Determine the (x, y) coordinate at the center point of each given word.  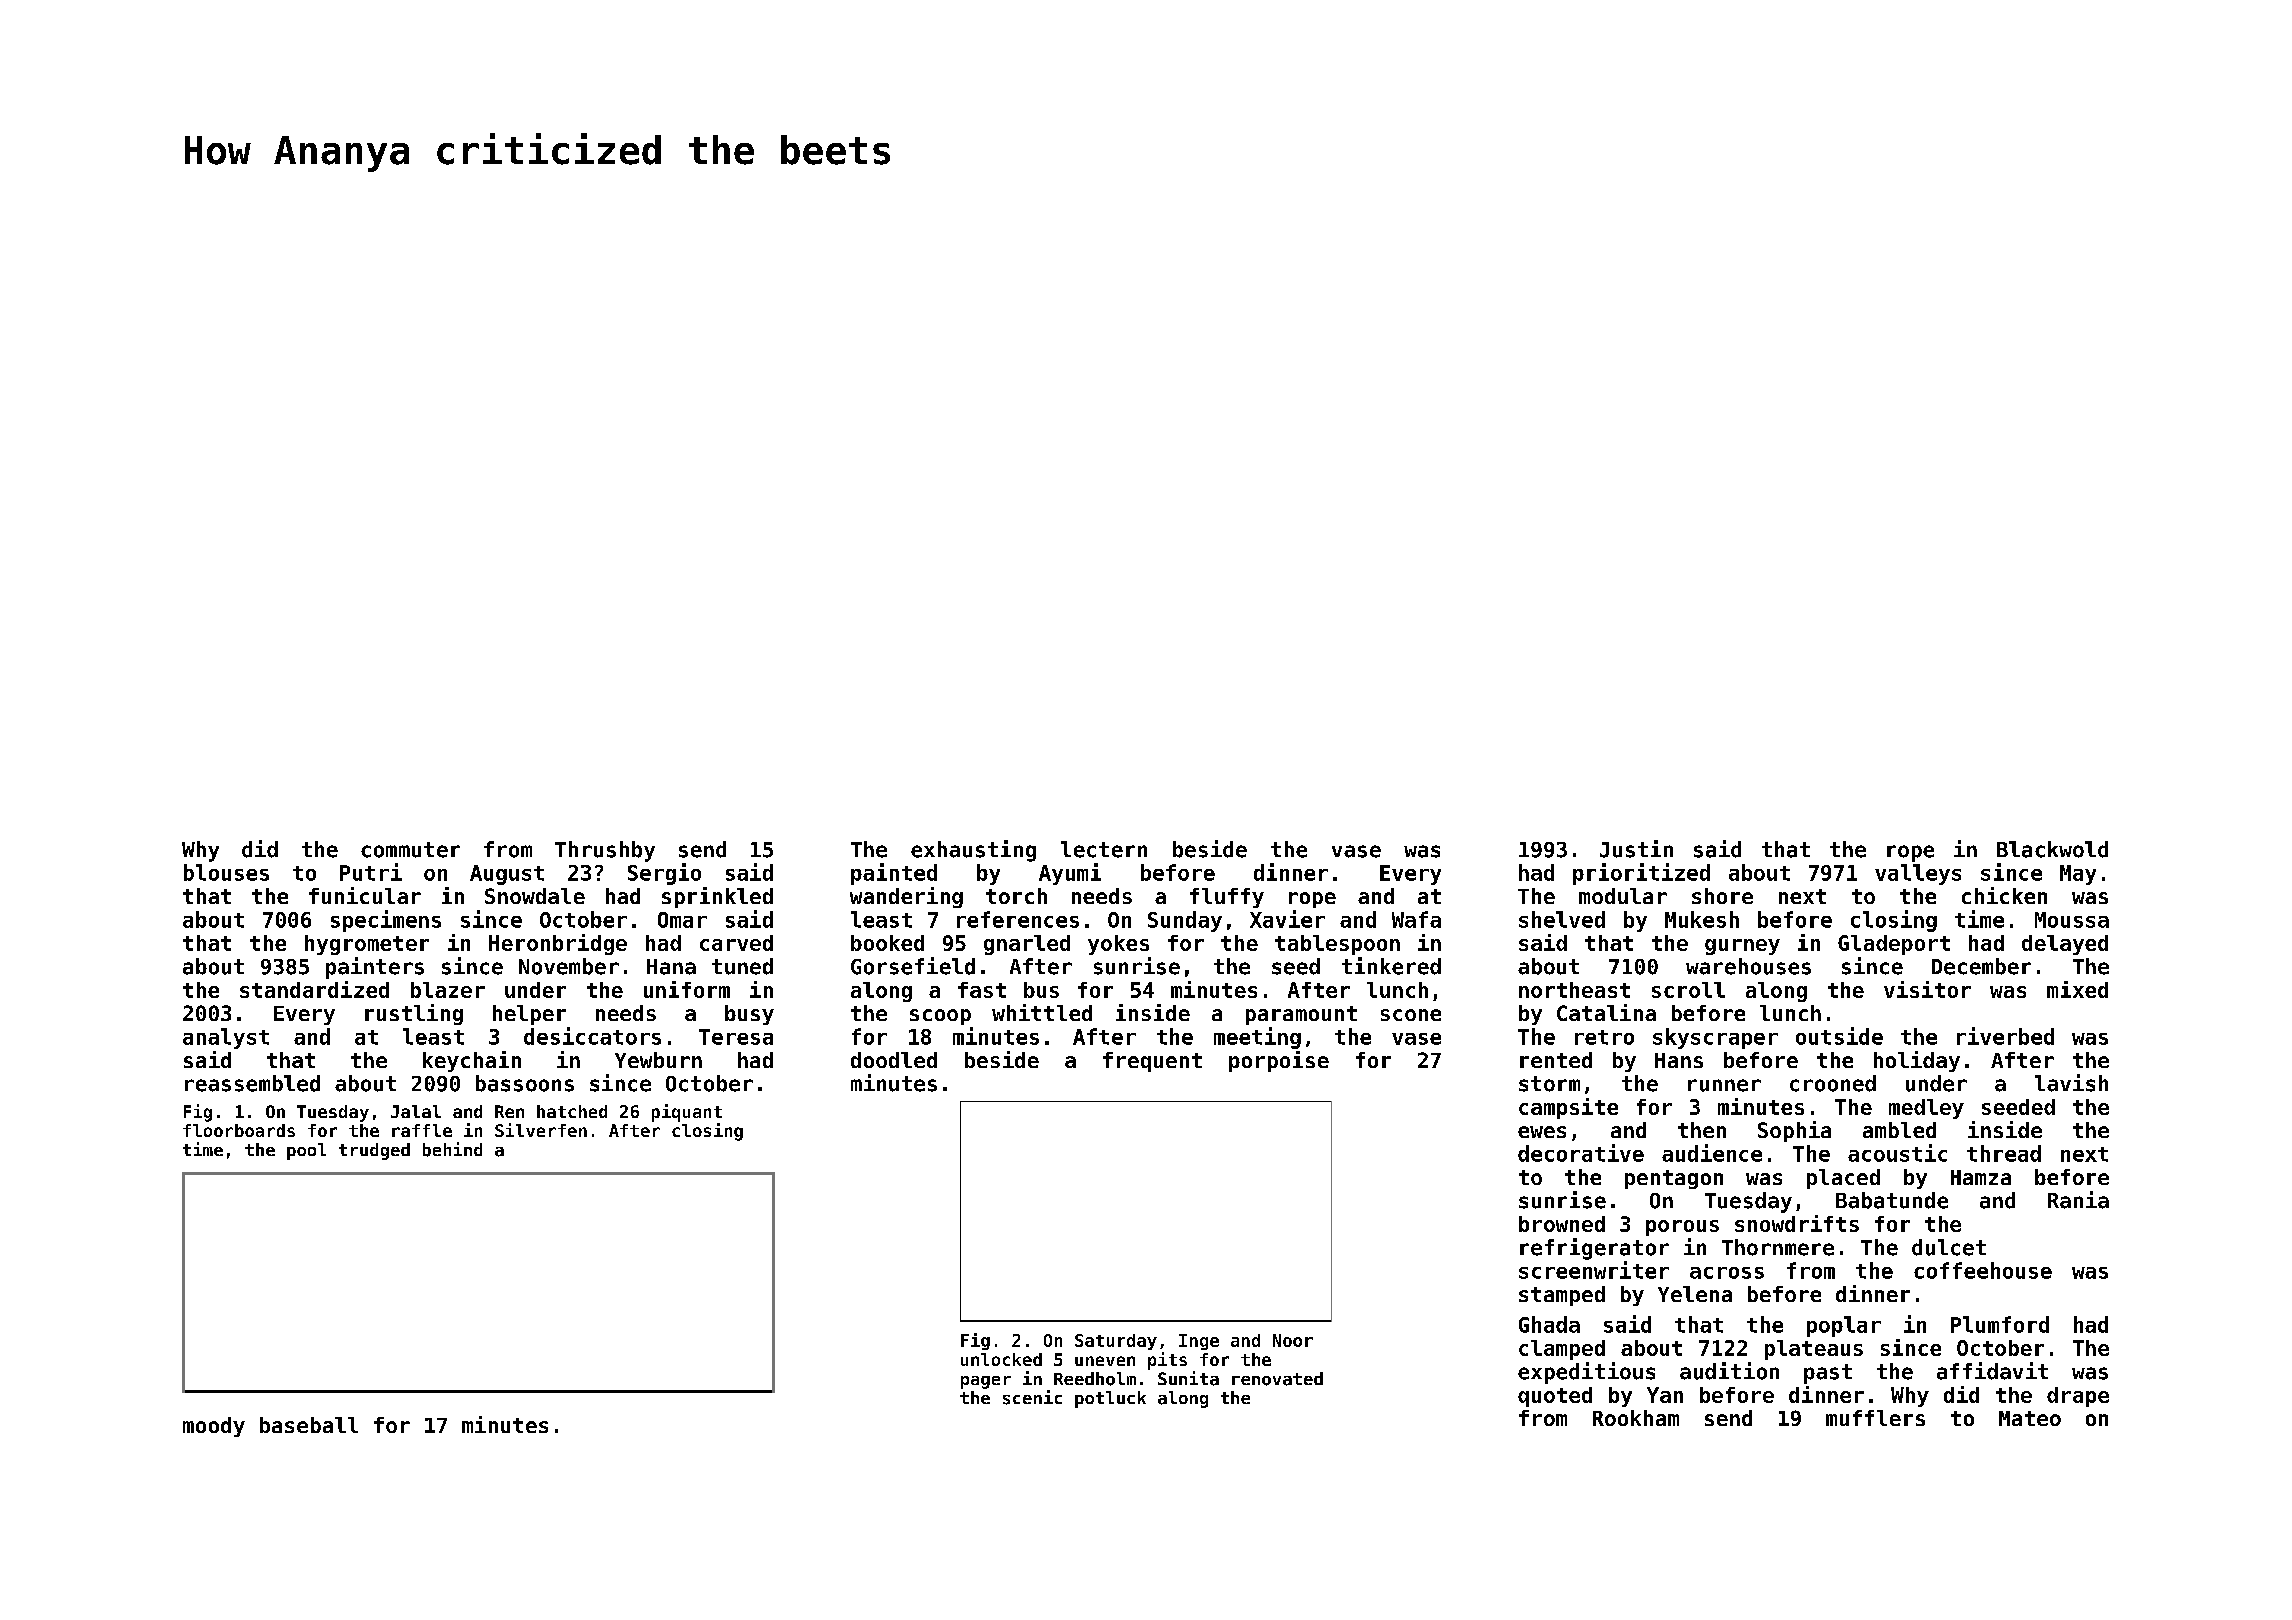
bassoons (525, 1083)
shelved (1562, 919)
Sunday (1185, 921)
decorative (1581, 1153)
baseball (309, 1425)
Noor (1293, 1340)
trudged (374, 1151)
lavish (2071, 1083)
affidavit (1992, 1371)
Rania (2078, 1200)
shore (1722, 896)
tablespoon (1337, 945)
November (569, 966)
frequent (1152, 1062)
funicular (365, 895)
